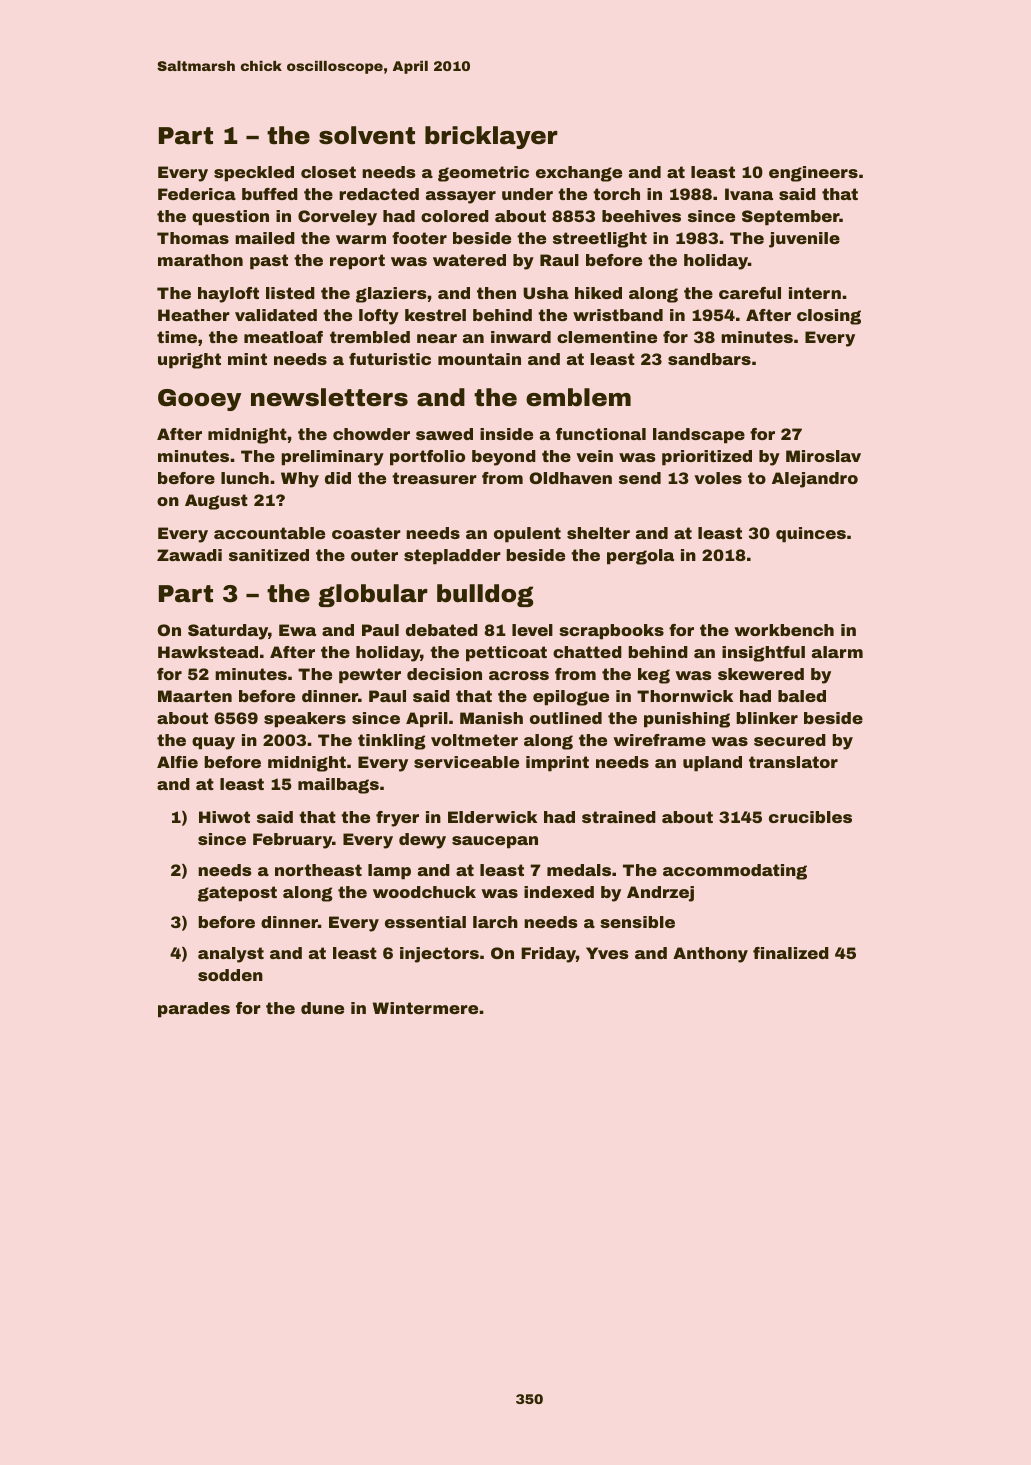  Describe the element at coordinates (197, 194) in the image. I see `Federica` at that location.
